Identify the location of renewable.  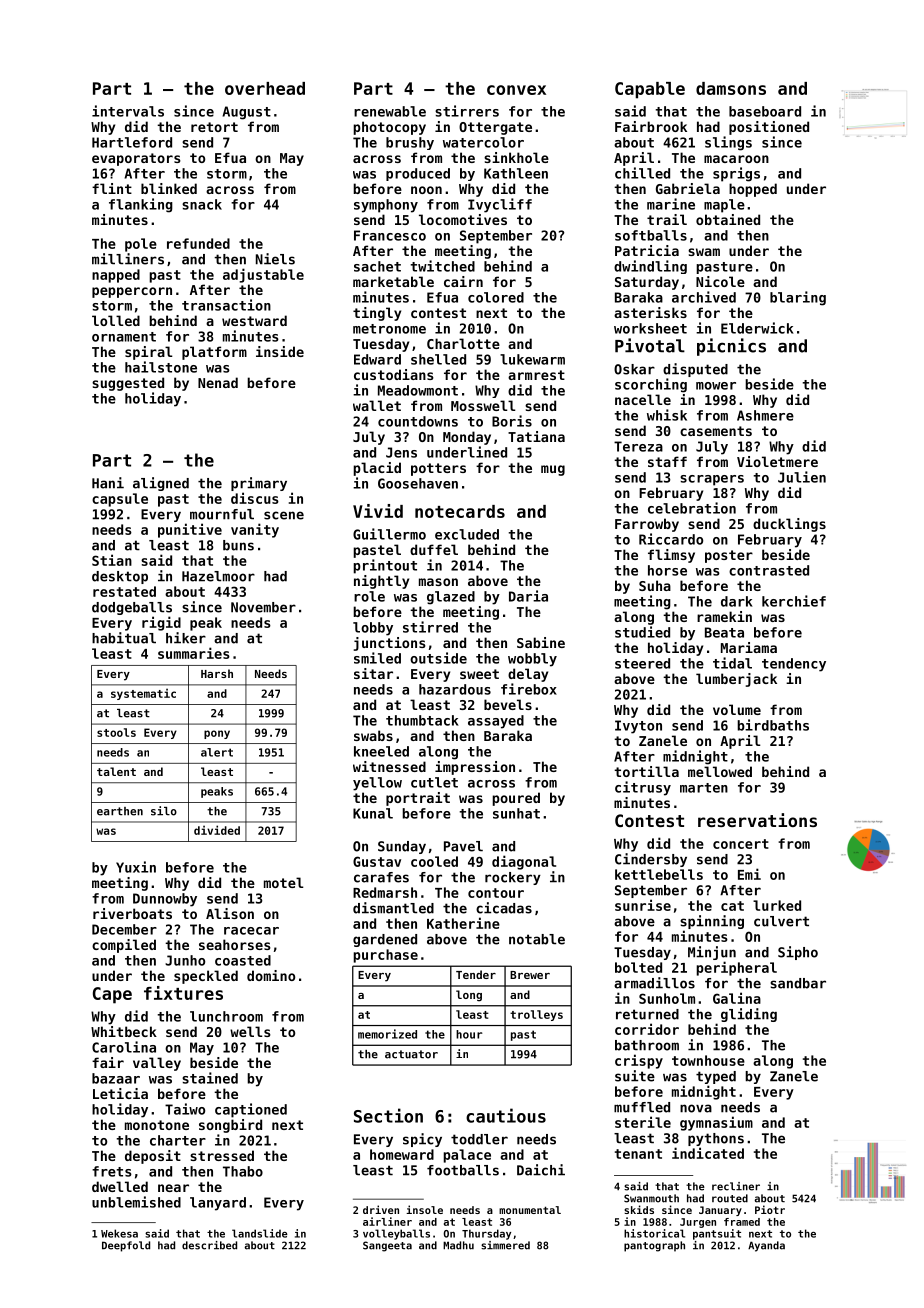
(390, 111).
